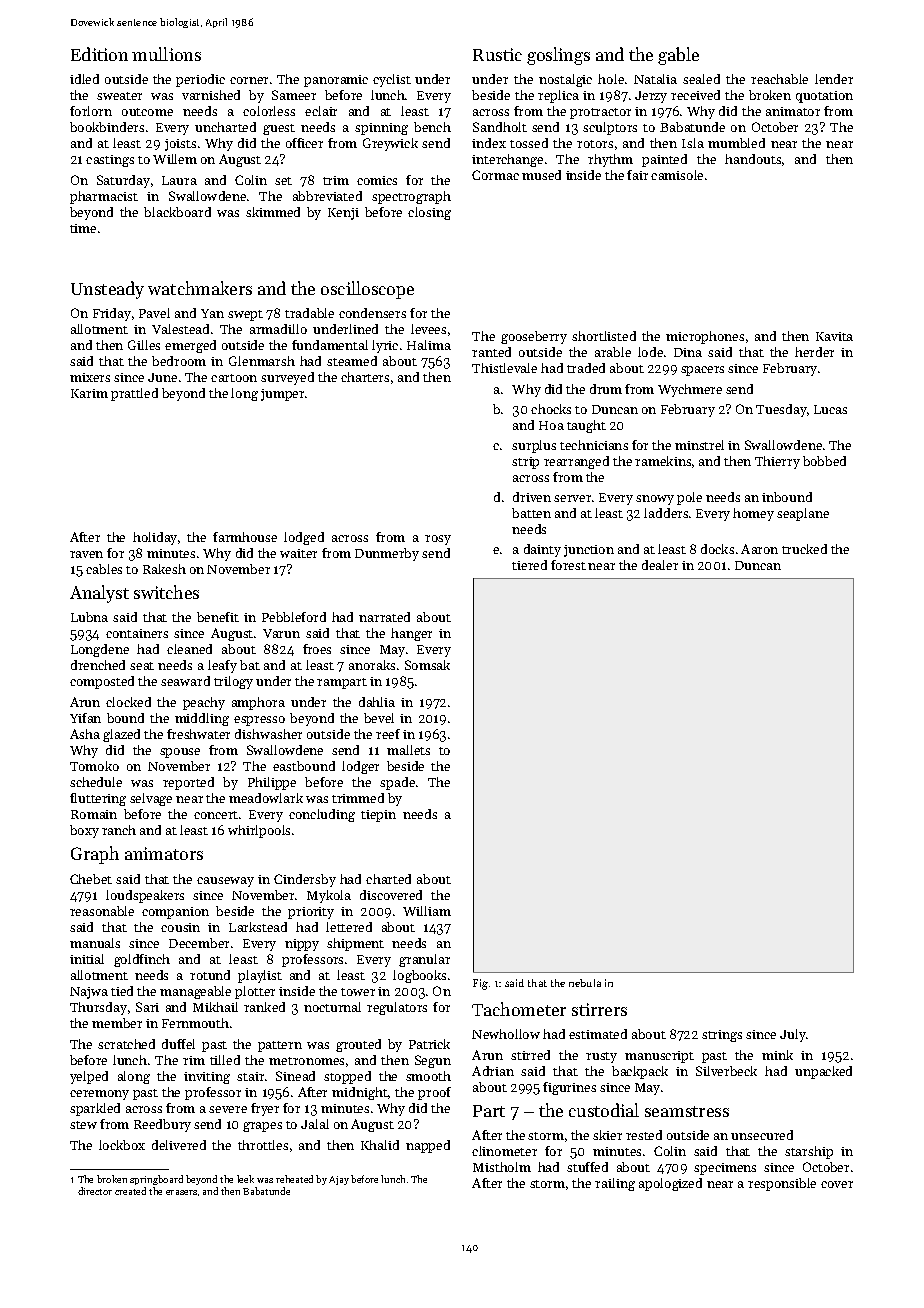  Describe the element at coordinates (777, 1055) in the screenshot. I see `mink` at that location.
